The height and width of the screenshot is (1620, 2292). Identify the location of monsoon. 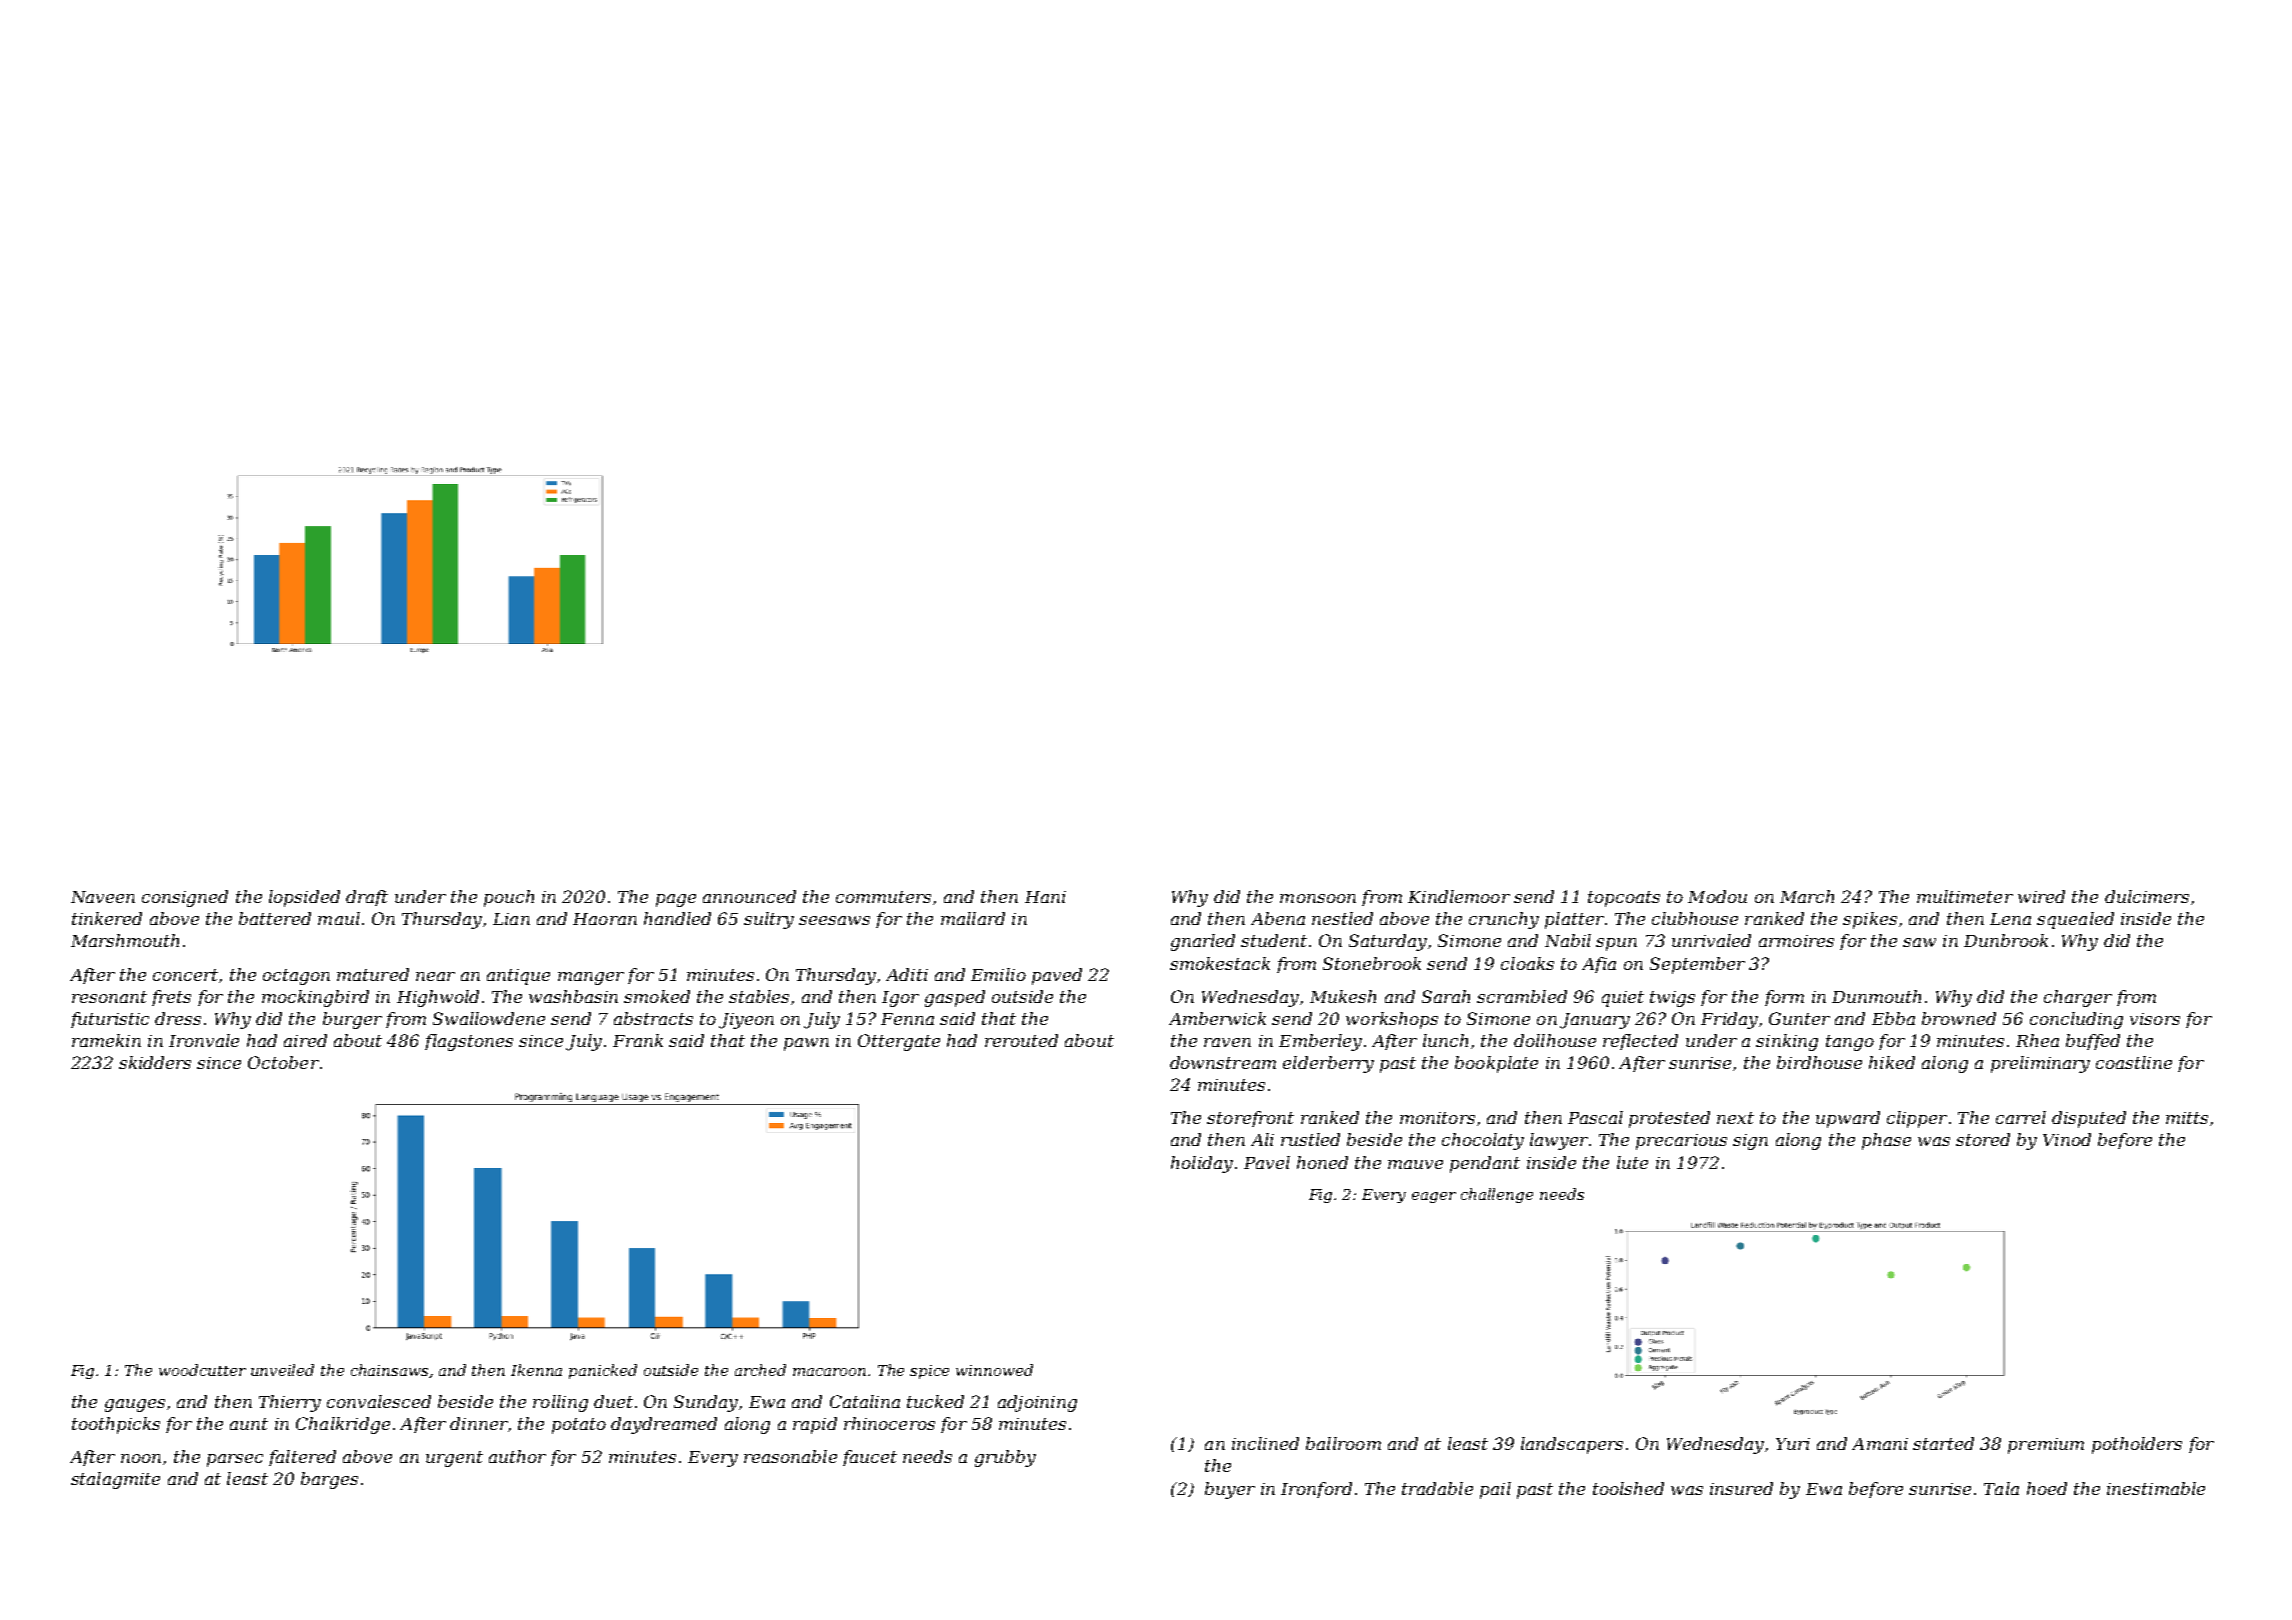
(1318, 898).
